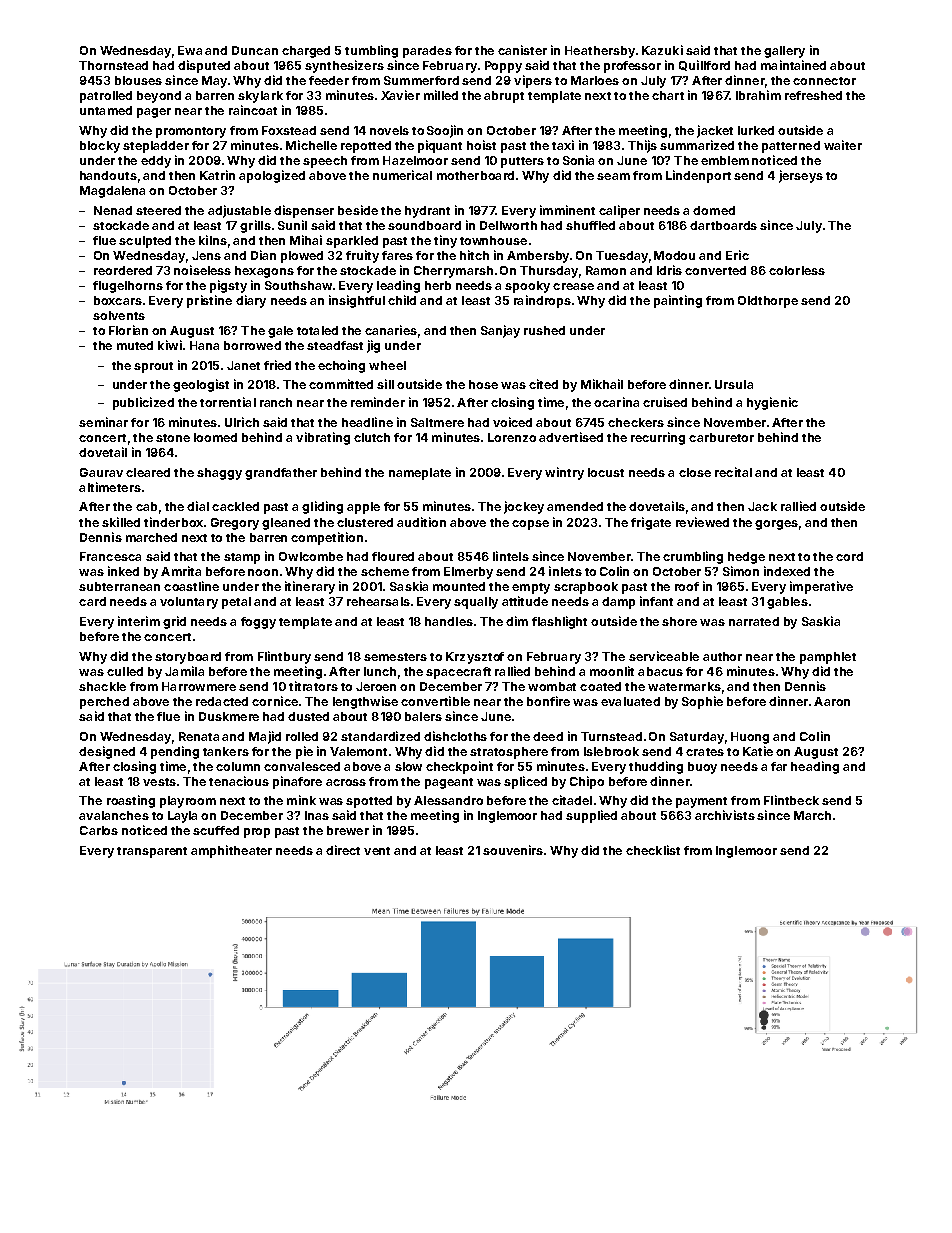  Describe the element at coordinates (204, 345) in the screenshot. I see `Hana` at that location.
